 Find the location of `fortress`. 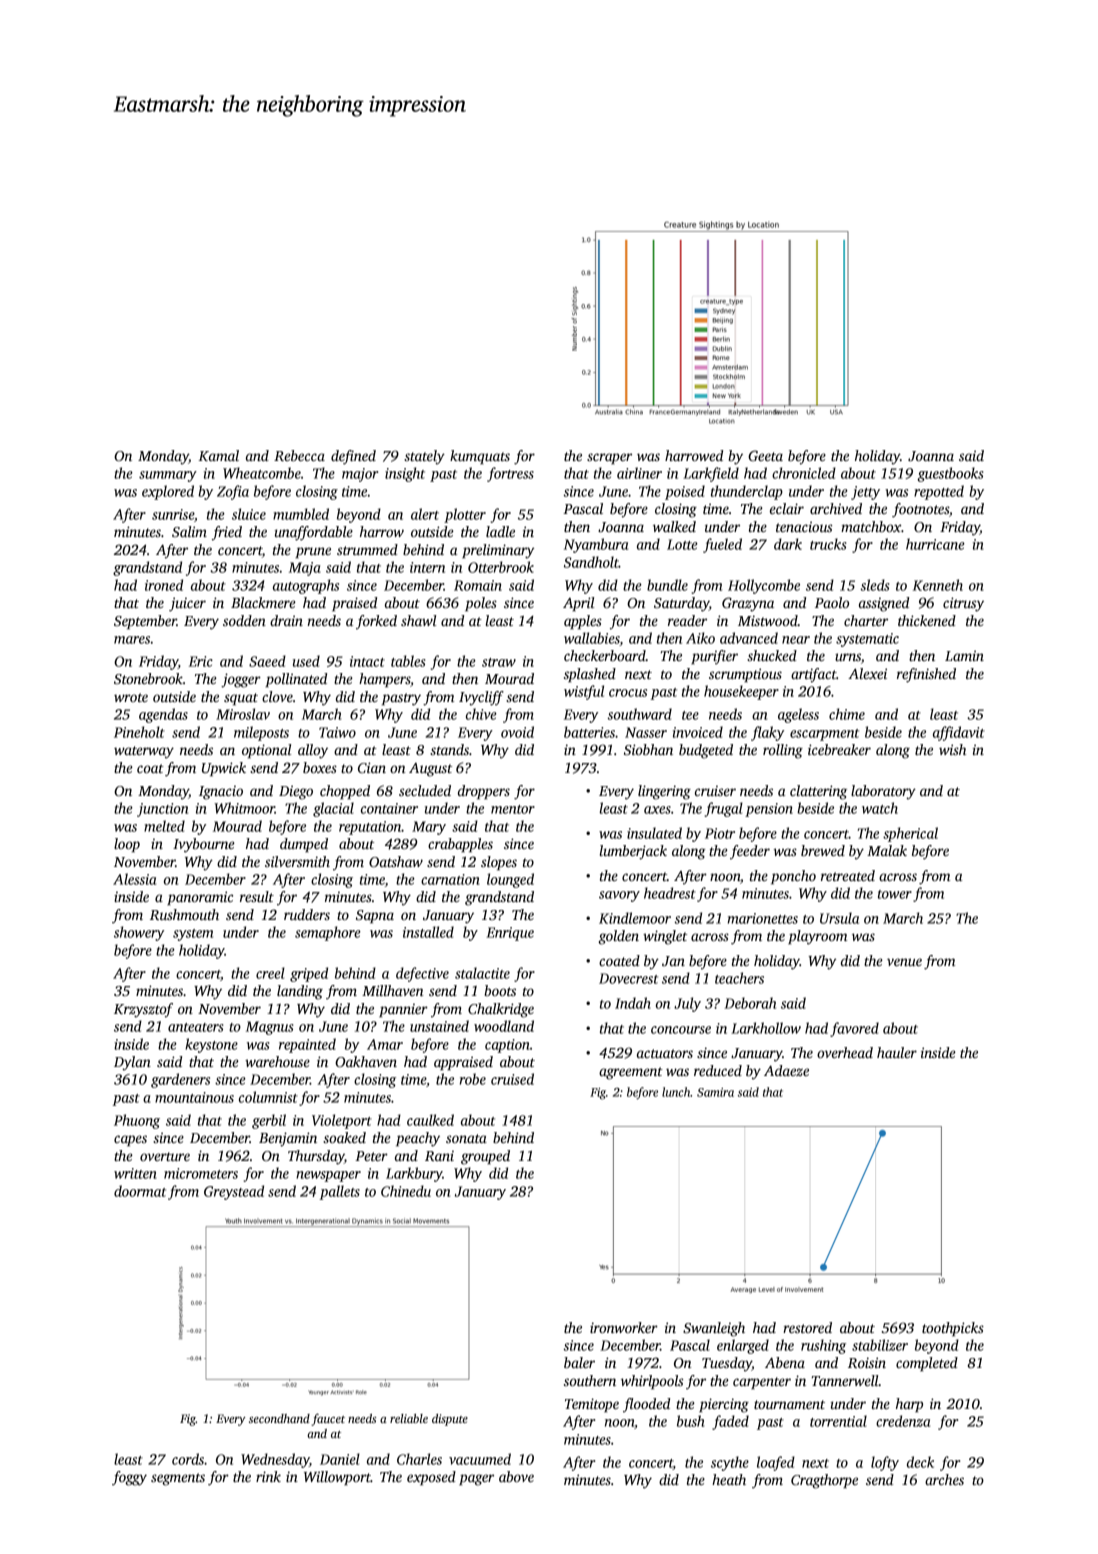

fortress is located at coordinates (510, 474).
